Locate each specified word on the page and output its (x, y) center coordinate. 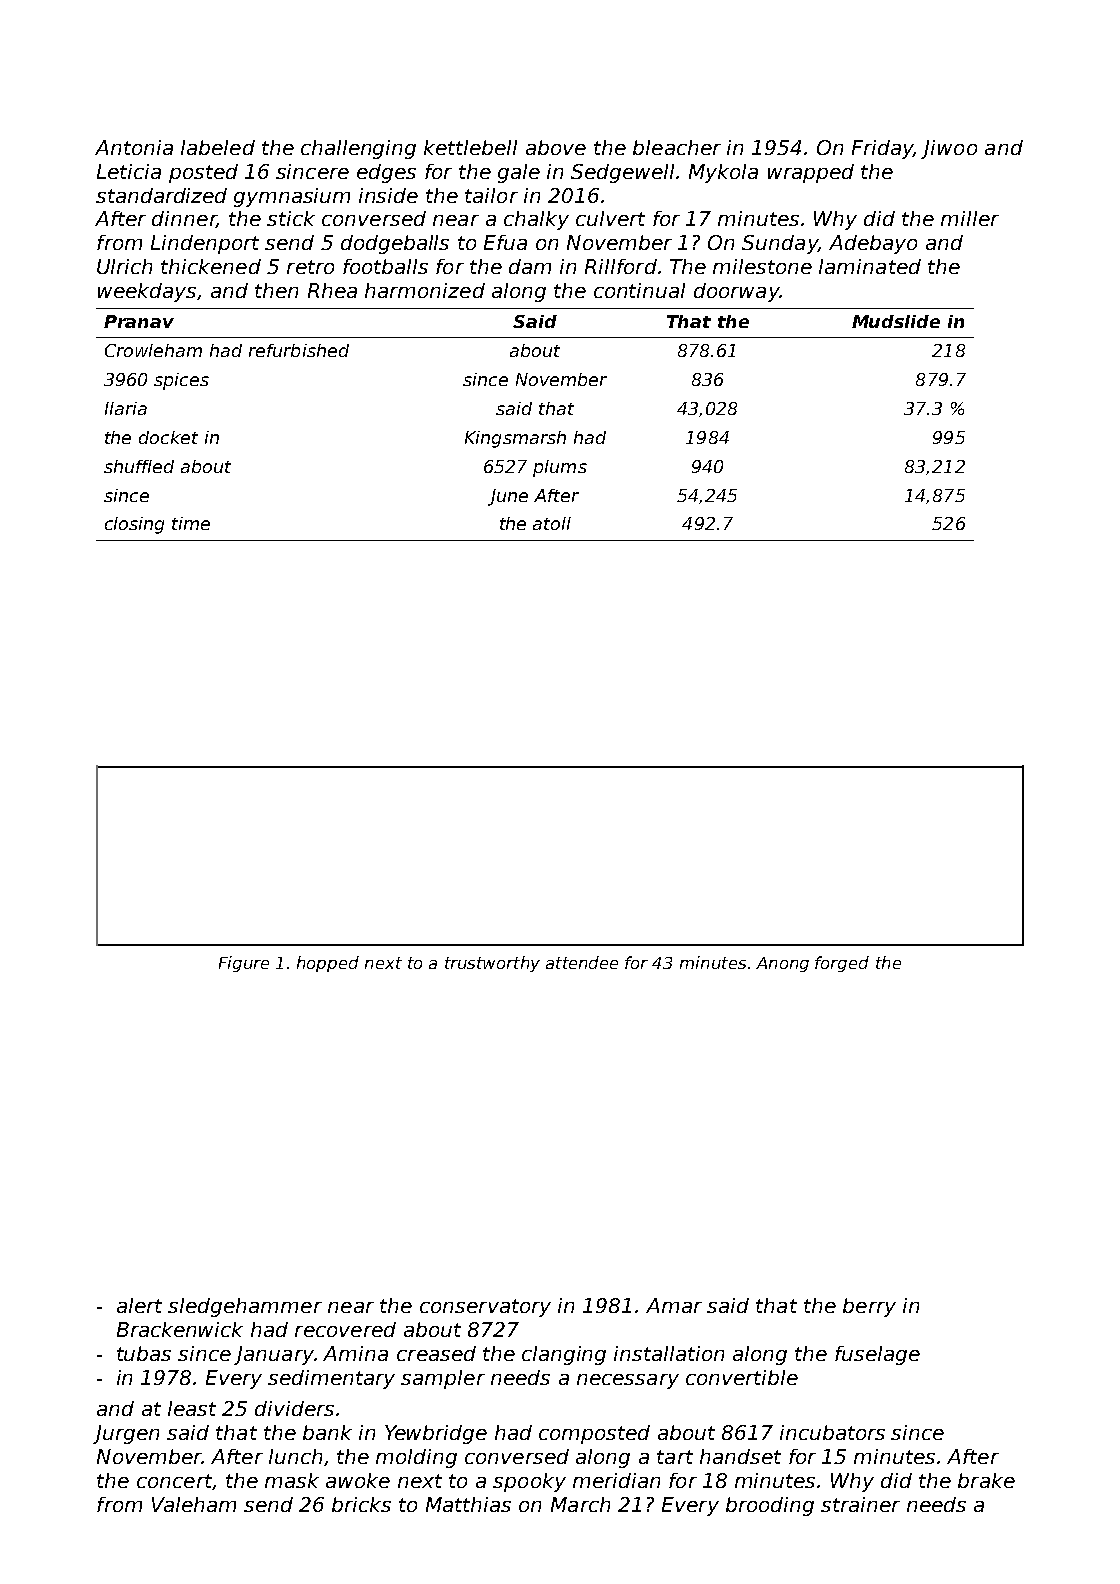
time (191, 523)
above (556, 147)
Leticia (129, 171)
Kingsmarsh (515, 439)
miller (970, 218)
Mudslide (896, 321)
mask (292, 1480)
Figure (244, 964)
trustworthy (492, 964)
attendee (582, 962)
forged (842, 964)
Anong (782, 964)
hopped (328, 964)
